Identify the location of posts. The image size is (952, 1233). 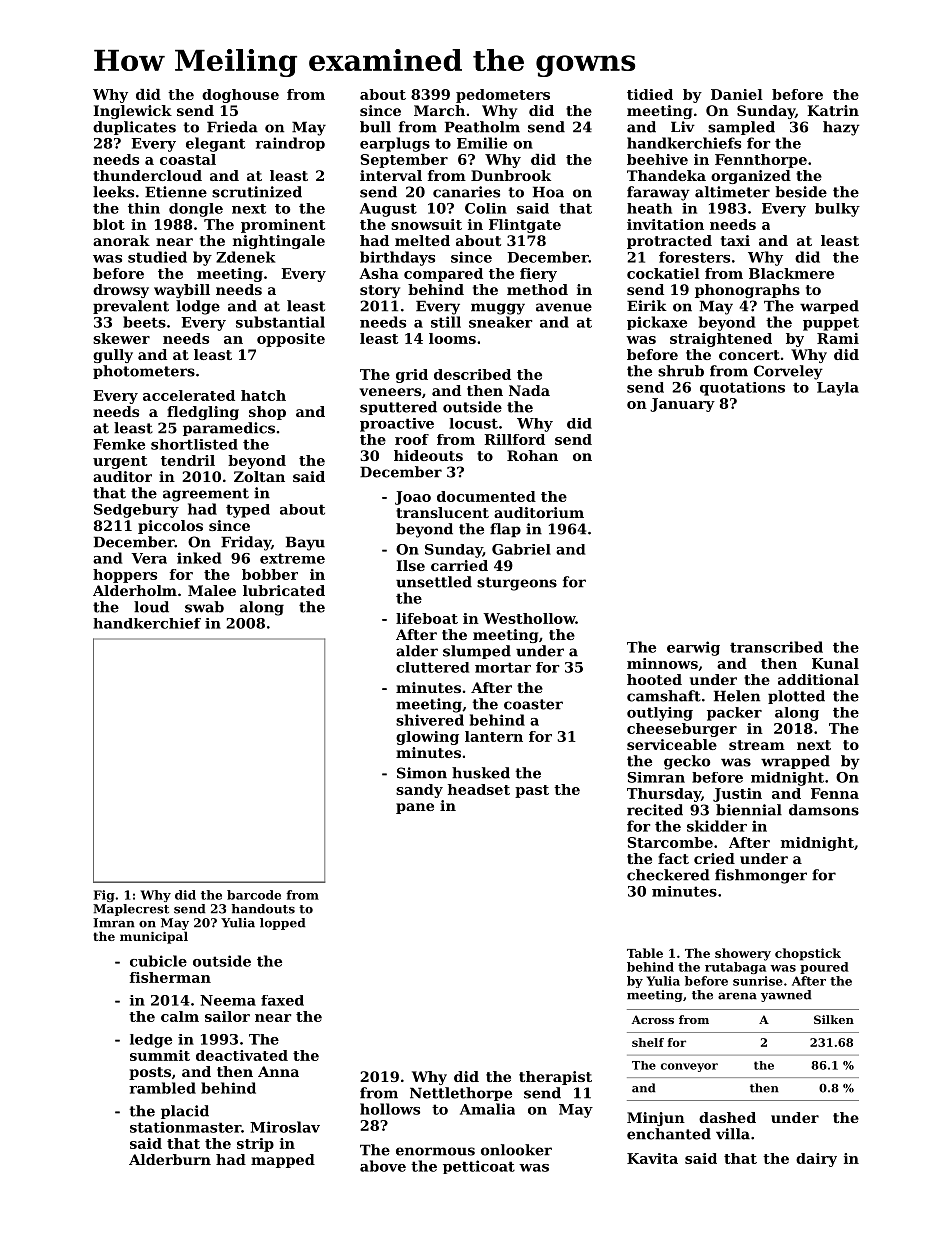
(150, 1073).
